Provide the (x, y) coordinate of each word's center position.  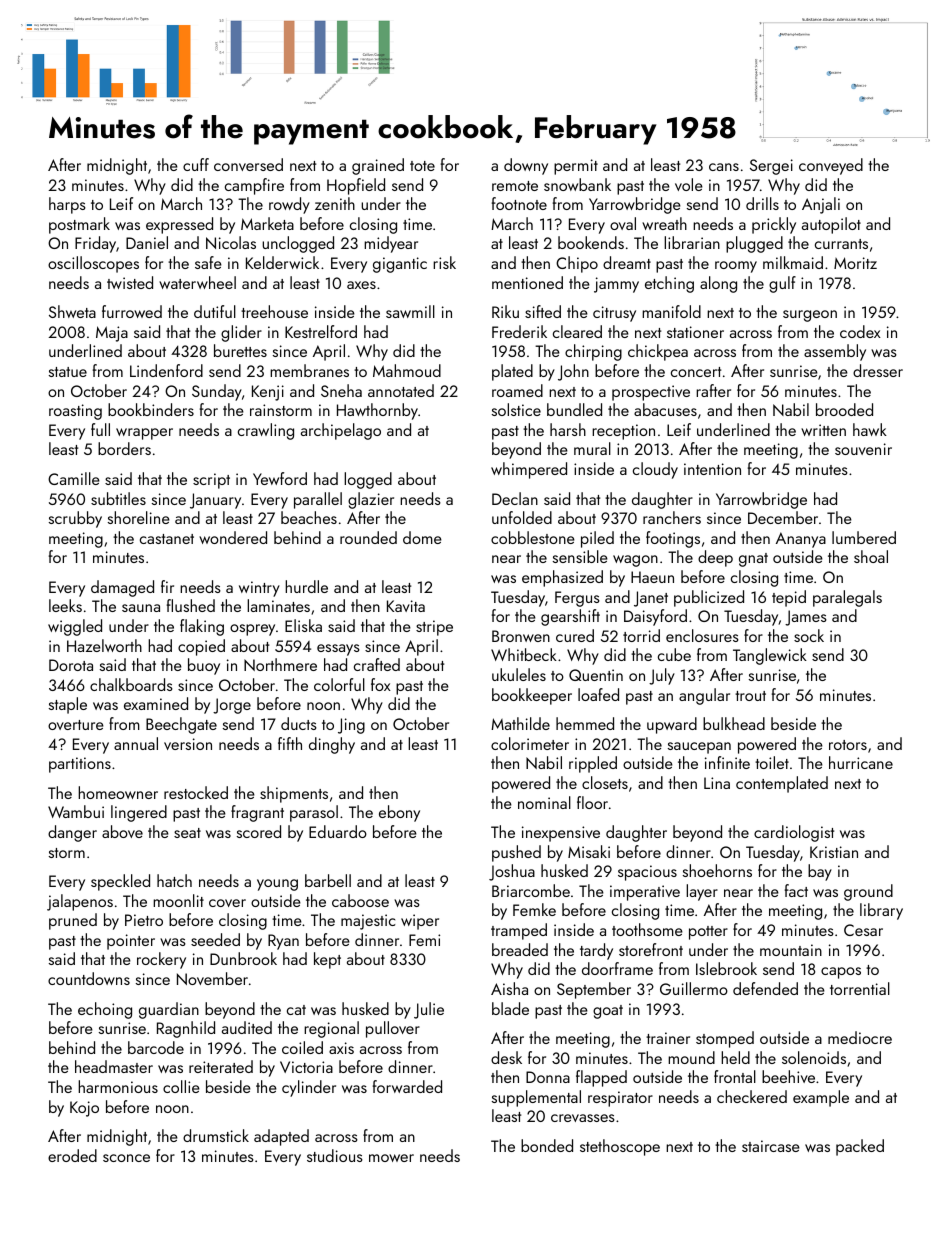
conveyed (831, 166)
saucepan (699, 748)
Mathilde (520, 723)
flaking (202, 627)
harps (67, 205)
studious (335, 1155)
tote (422, 166)
